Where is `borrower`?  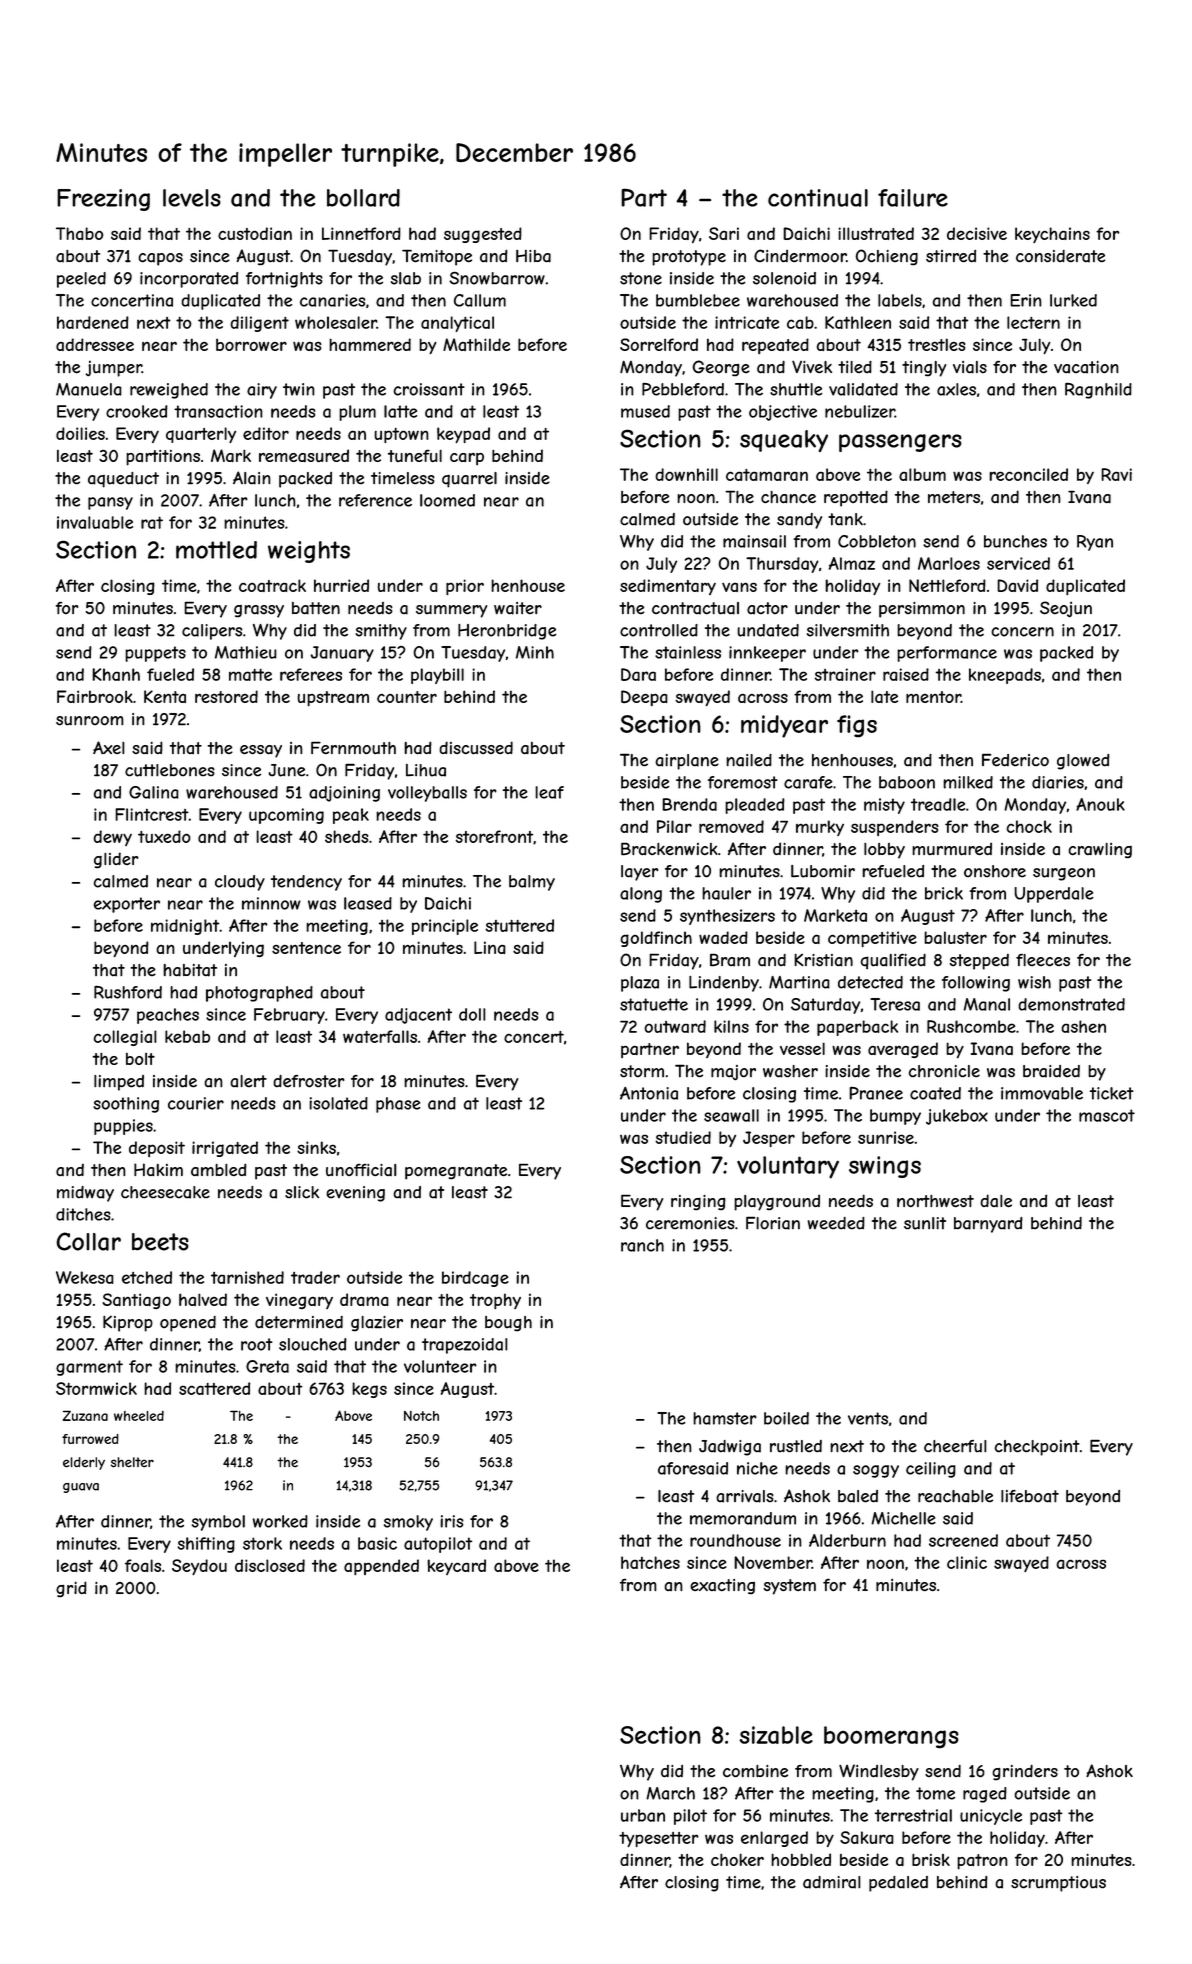 borrower is located at coordinates (251, 344).
